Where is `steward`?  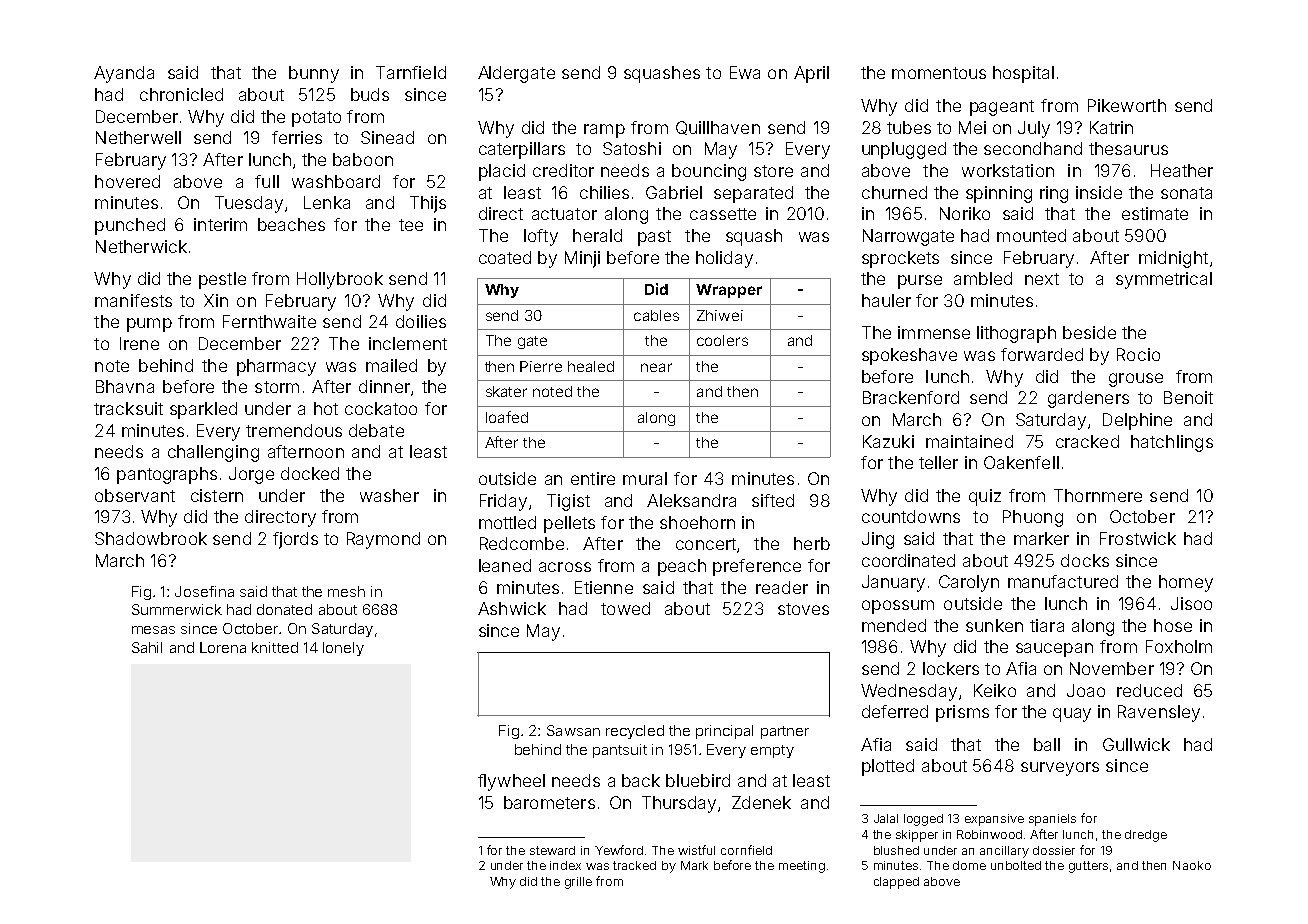
steward is located at coordinates (552, 850).
